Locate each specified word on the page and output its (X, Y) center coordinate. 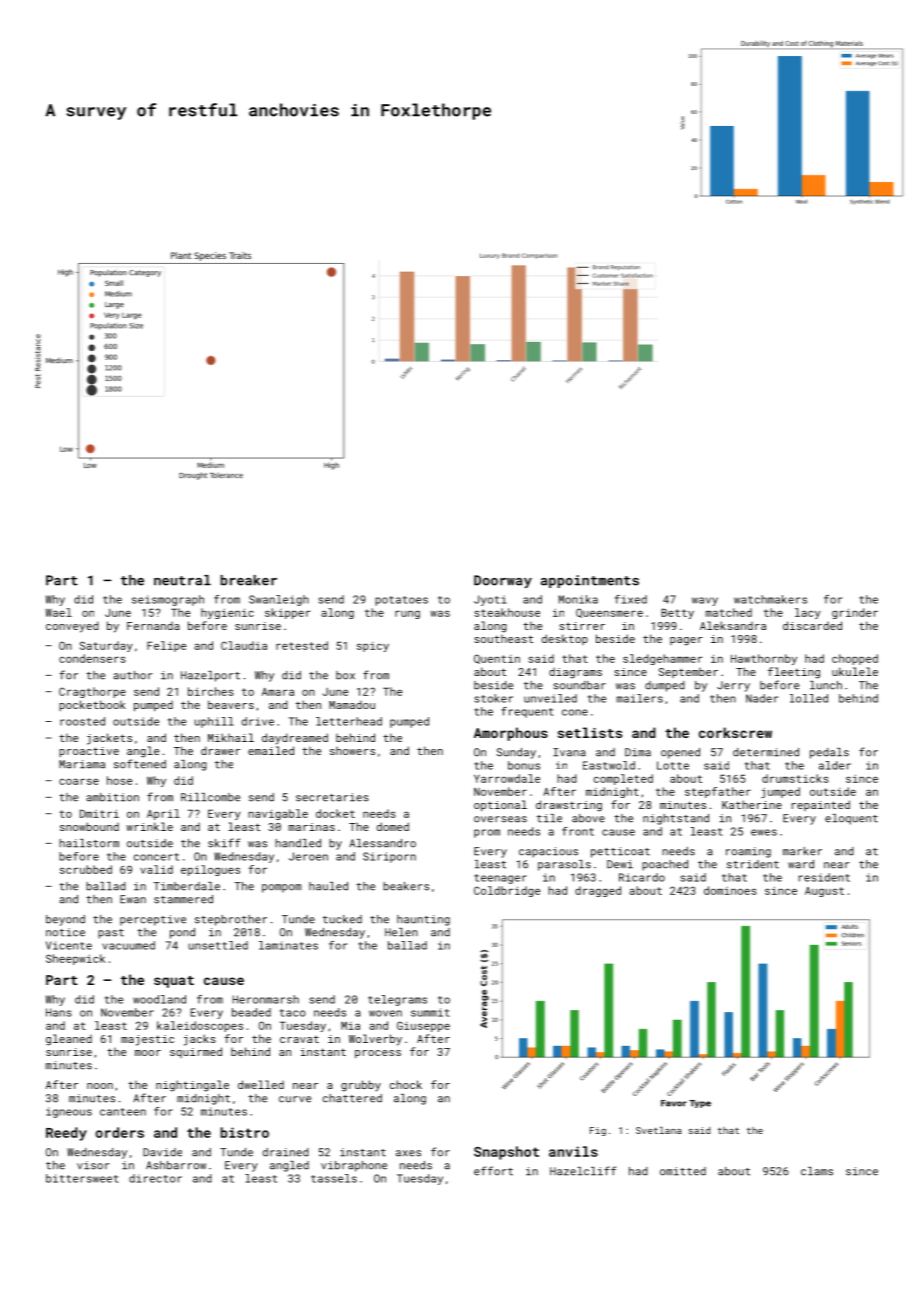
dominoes (730, 890)
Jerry (733, 686)
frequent (527, 712)
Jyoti (490, 600)
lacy (808, 613)
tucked (342, 919)
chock (406, 1084)
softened (140, 764)
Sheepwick (75, 959)
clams (817, 1171)
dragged (598, 891)
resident (824, 877)
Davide (162, 1152)
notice (65, 932)
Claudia (244, 645)
